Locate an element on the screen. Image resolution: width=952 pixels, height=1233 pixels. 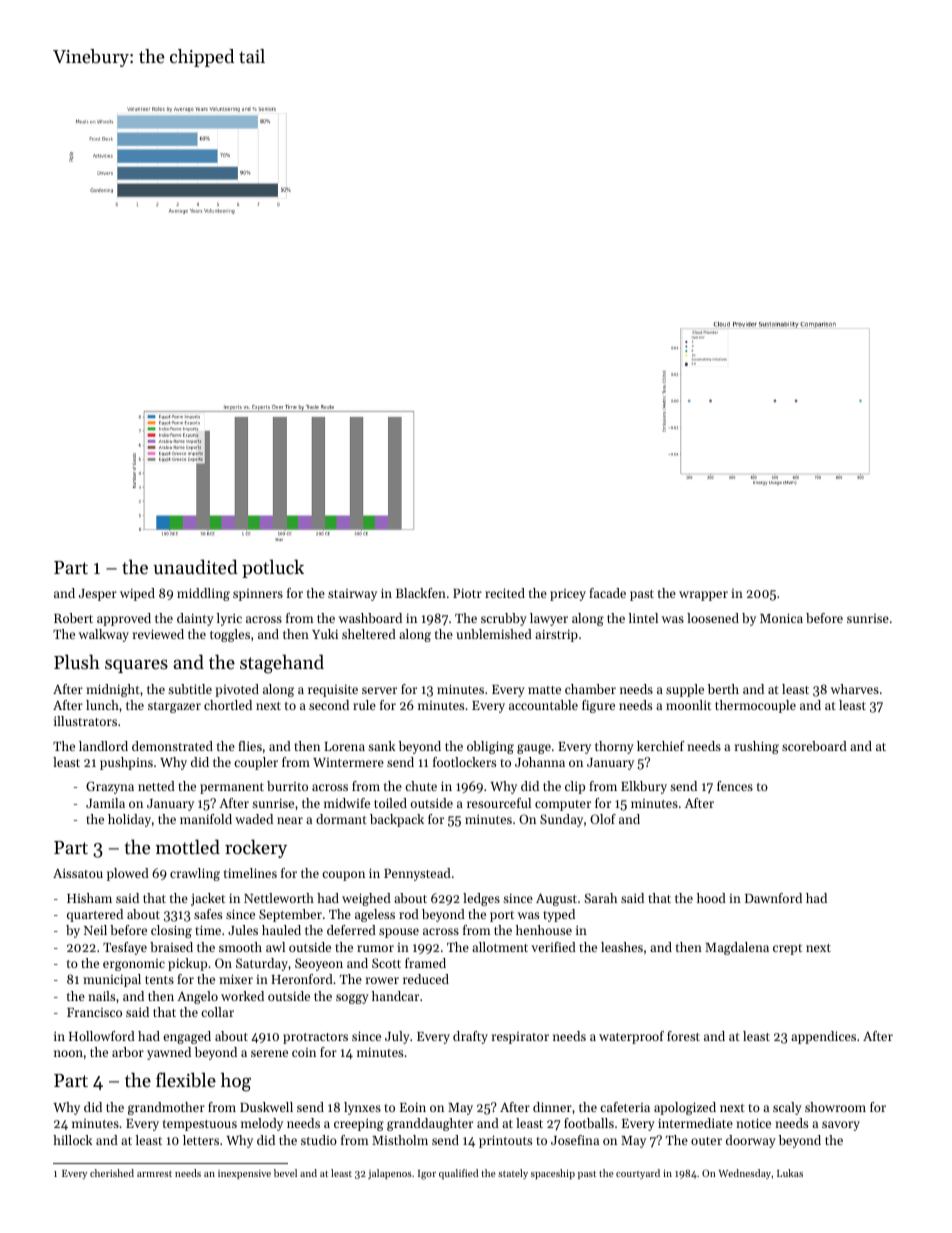
Jesper is located at coordinates (98, 595).
